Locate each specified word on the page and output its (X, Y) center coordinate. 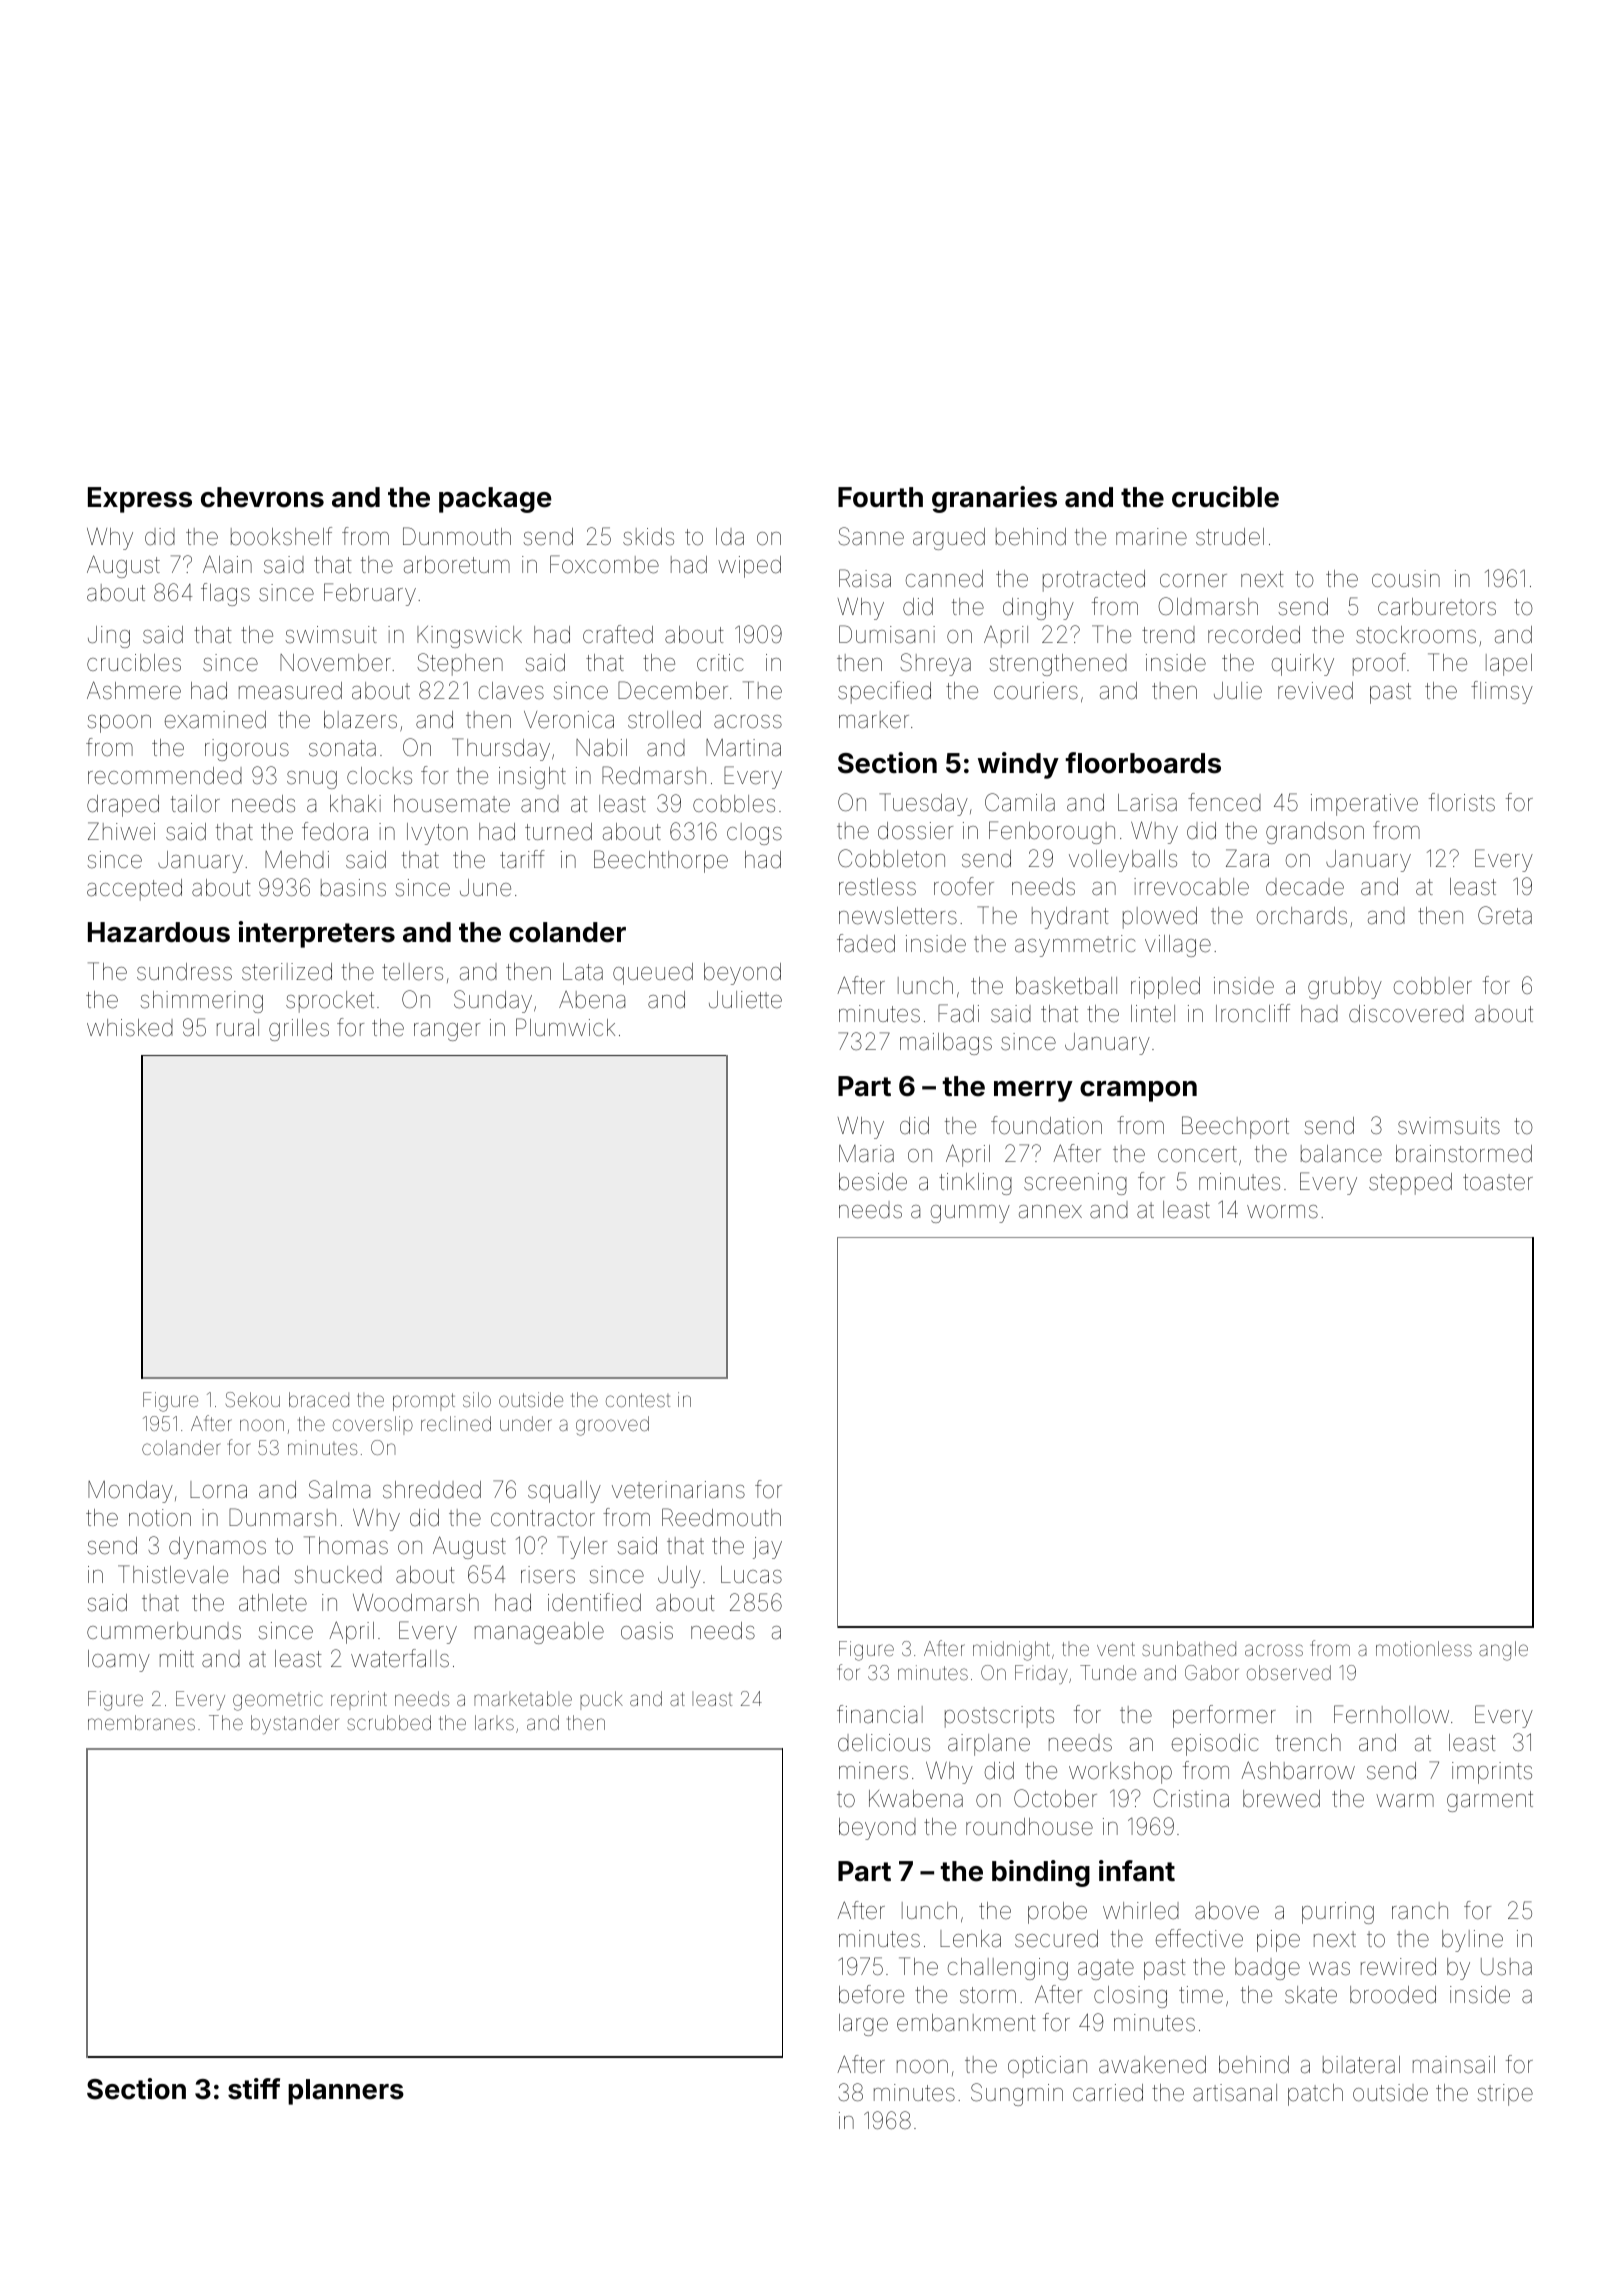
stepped (1410, 1184)
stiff (254, 2089)
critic (720, 662)
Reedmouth (721, 1517)
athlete (273, 1603)
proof (1379, 664)
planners (346, 2092)
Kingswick (469, 637)
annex (1050, 1212)
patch (1315, 2095)
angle (1503, 1651)
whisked (130, 1028)
